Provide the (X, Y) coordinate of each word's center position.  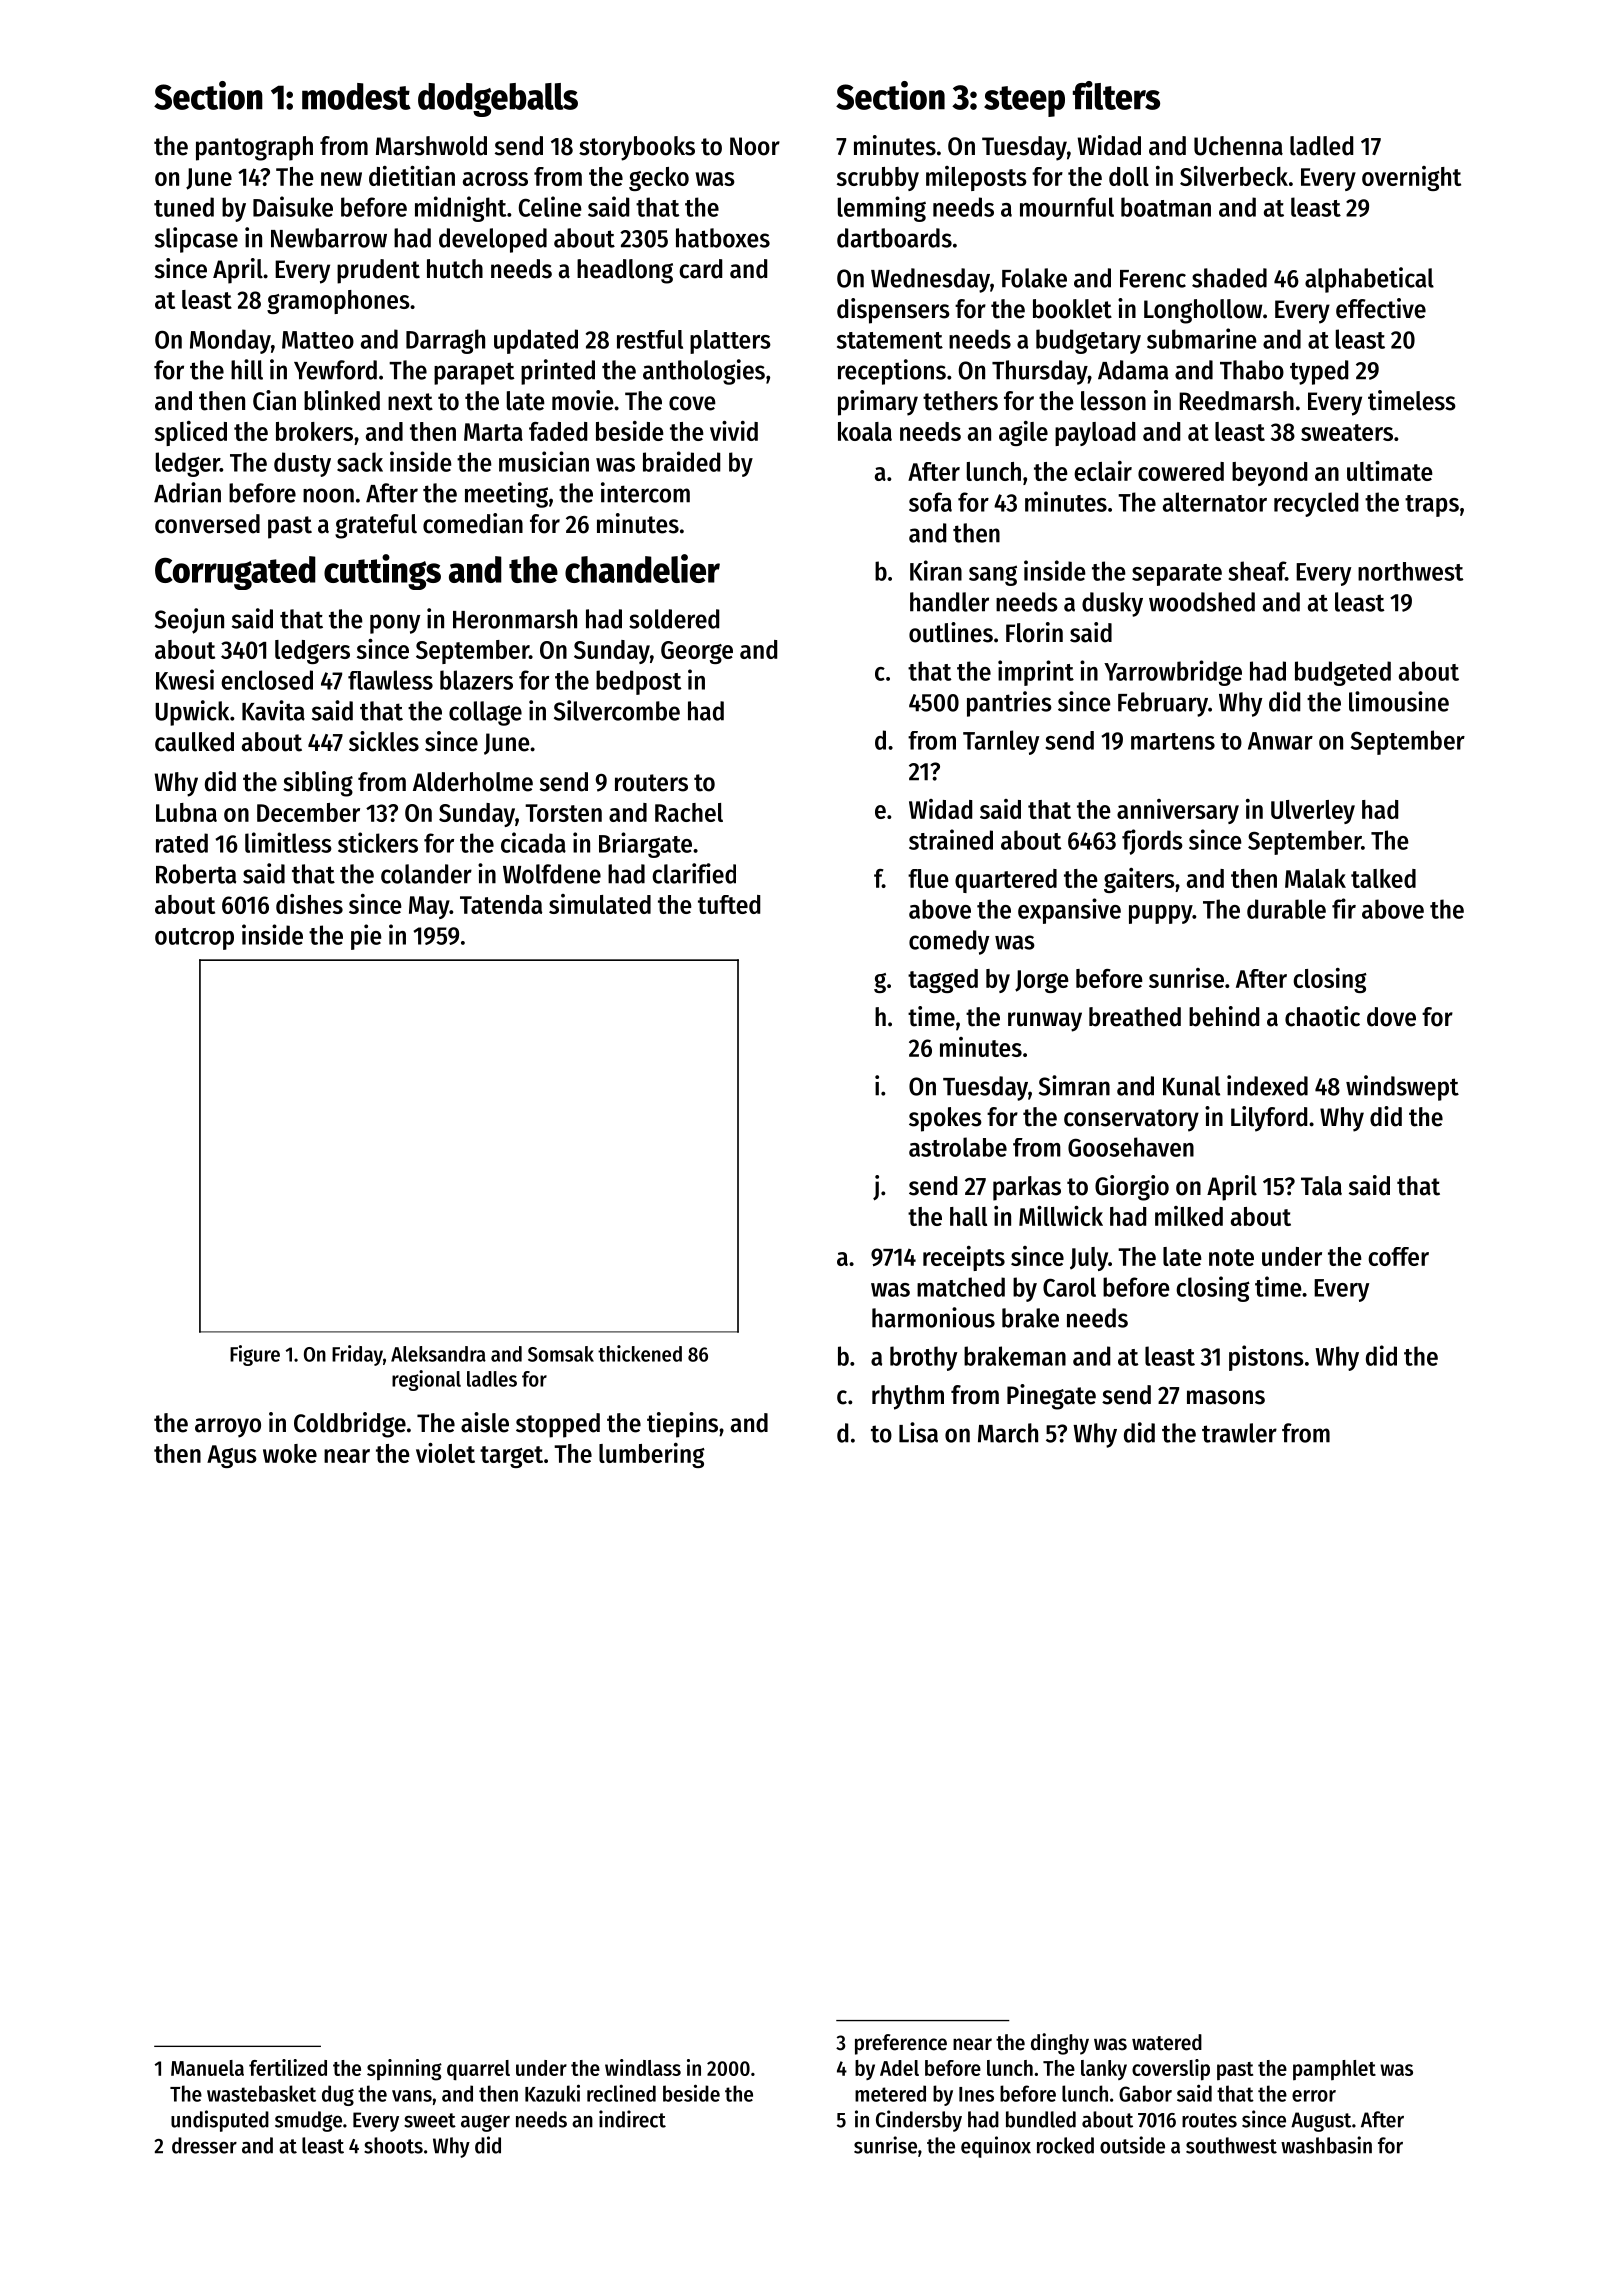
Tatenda (501, 904)
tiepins (682, 1425)
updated (536, 341)
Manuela (207, 2068)
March (1008, 1433)
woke (290, 1453)
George (697, 652)
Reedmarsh (1236, 401)
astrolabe (958, 1147)
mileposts (976, 178)
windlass (643, 2067)
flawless (390, 680)
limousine (1399, 701)
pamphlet (1334, 2070)
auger (485, 2123)
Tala (1321, 1186)
